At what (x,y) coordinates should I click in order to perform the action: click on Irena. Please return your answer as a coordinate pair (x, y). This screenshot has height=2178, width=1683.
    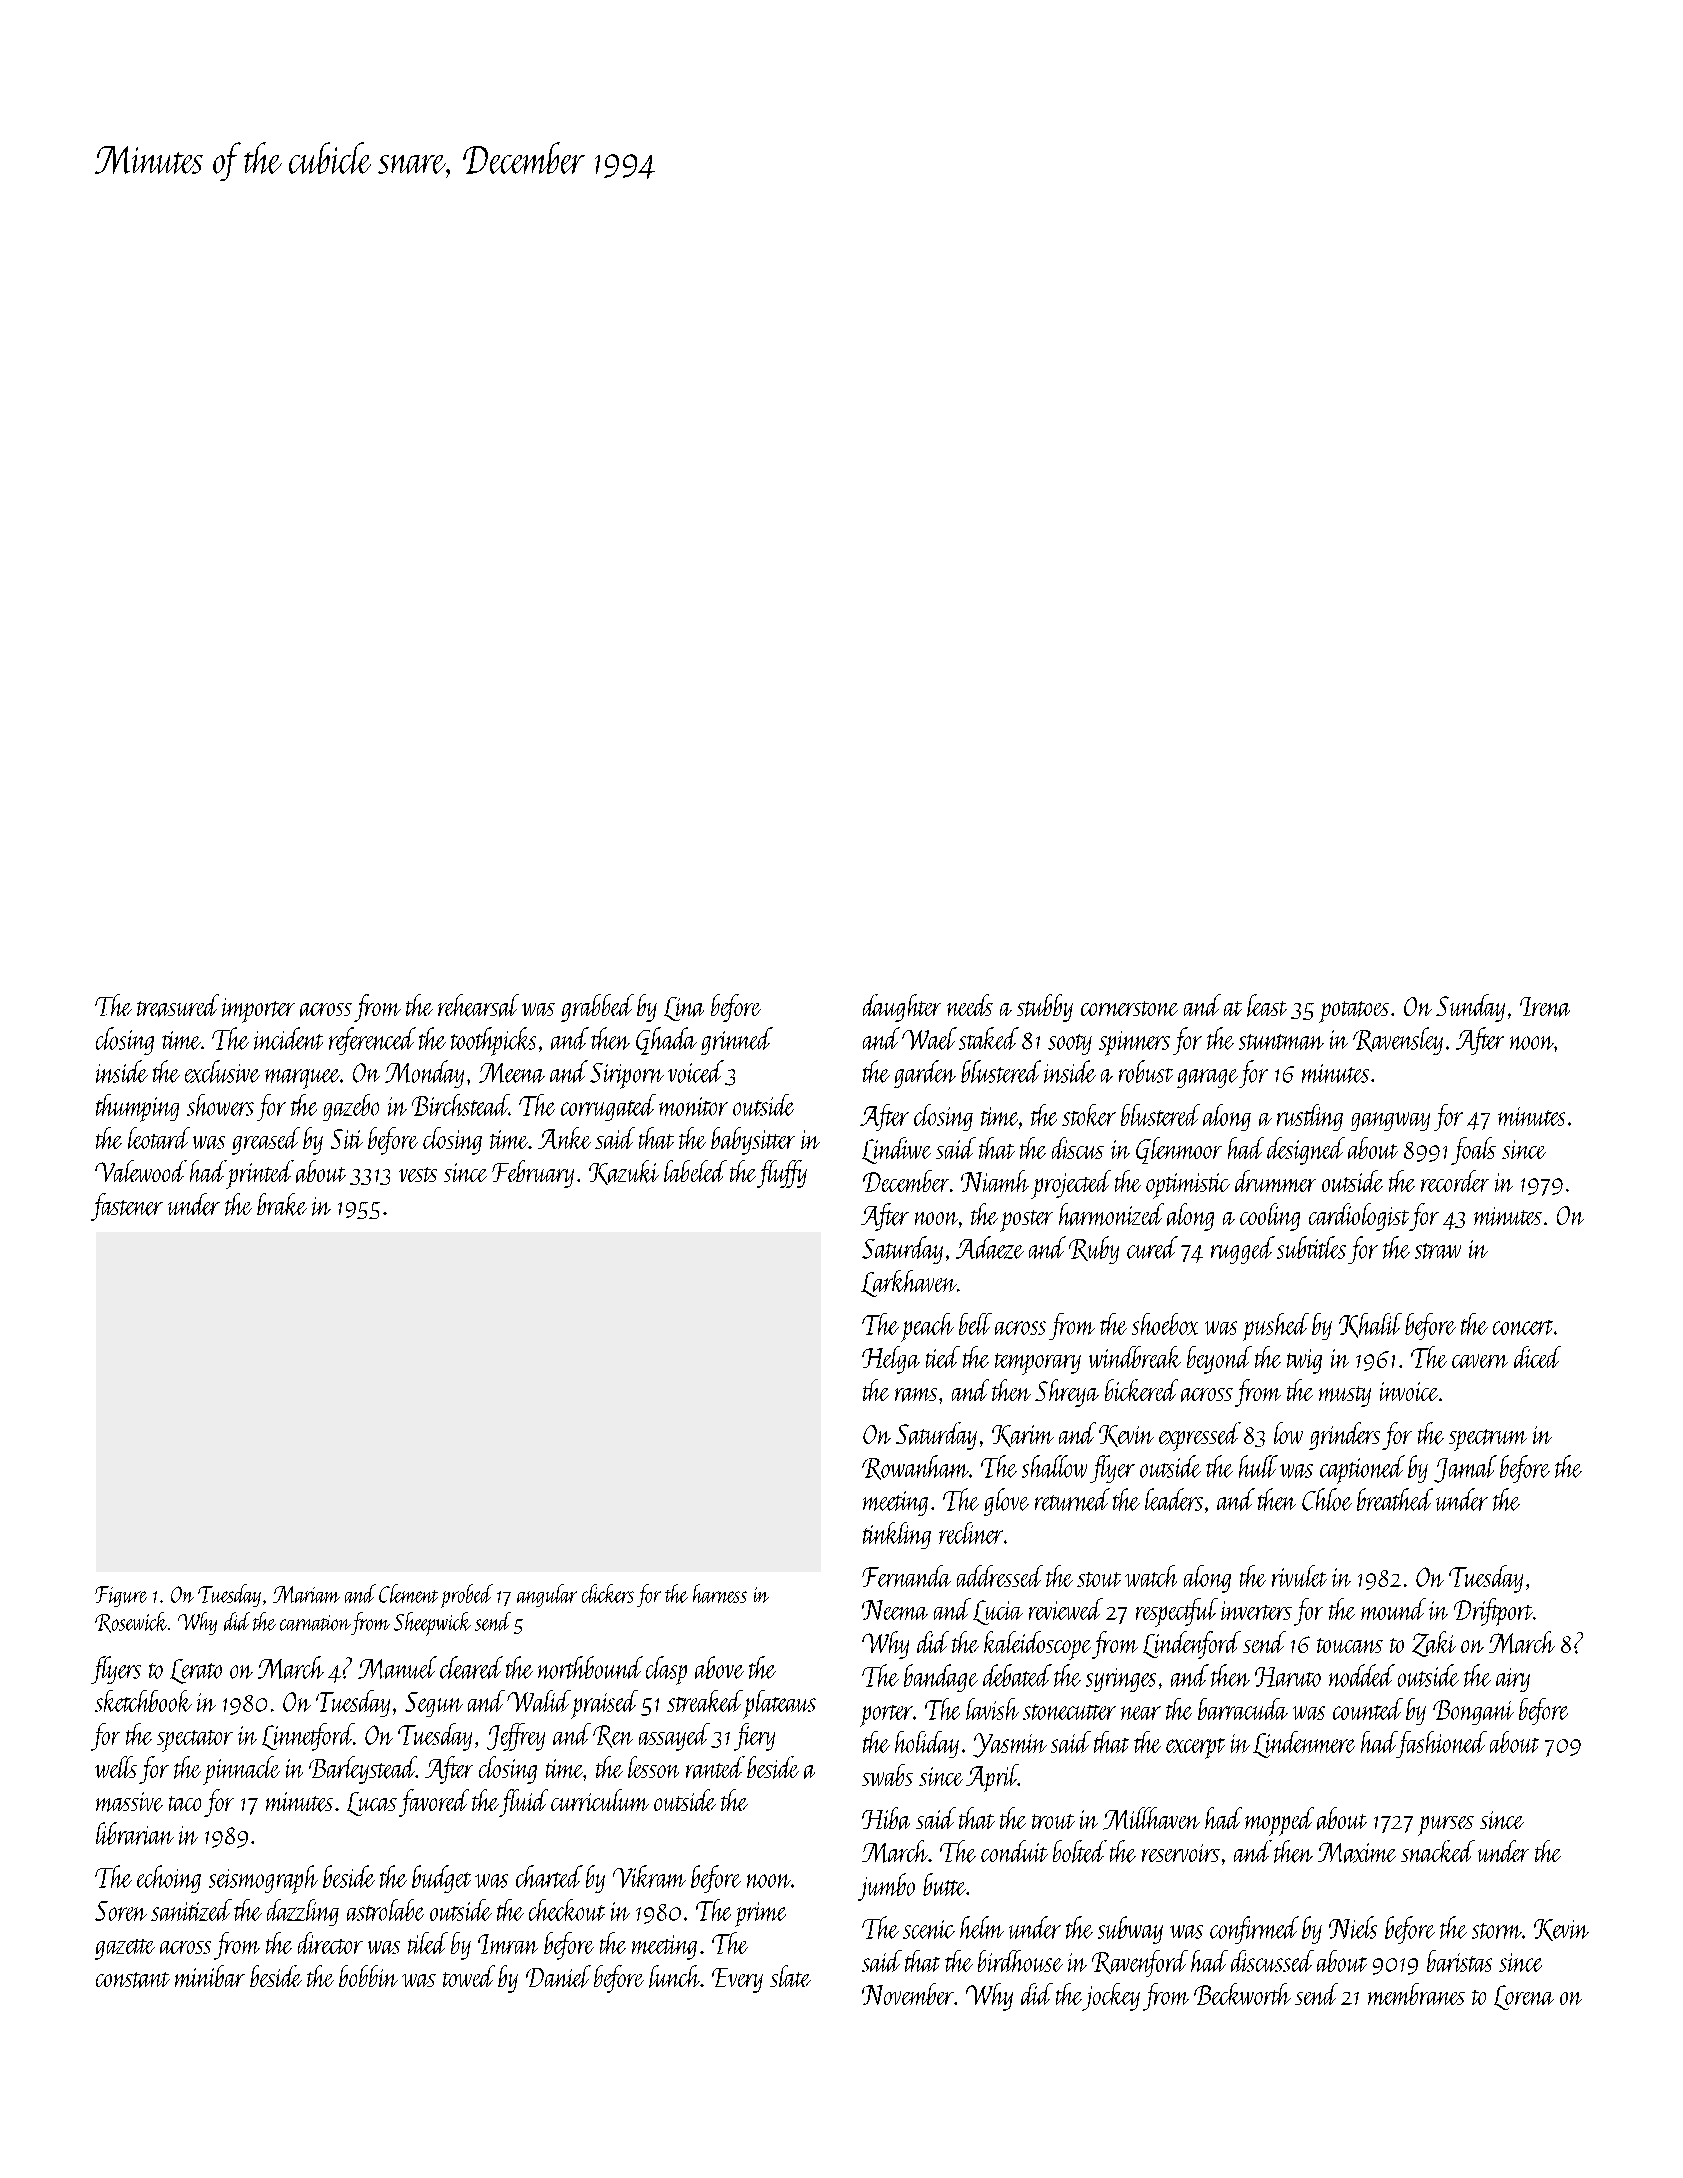
    Looking at the image, I should click on (1545, 1007).
